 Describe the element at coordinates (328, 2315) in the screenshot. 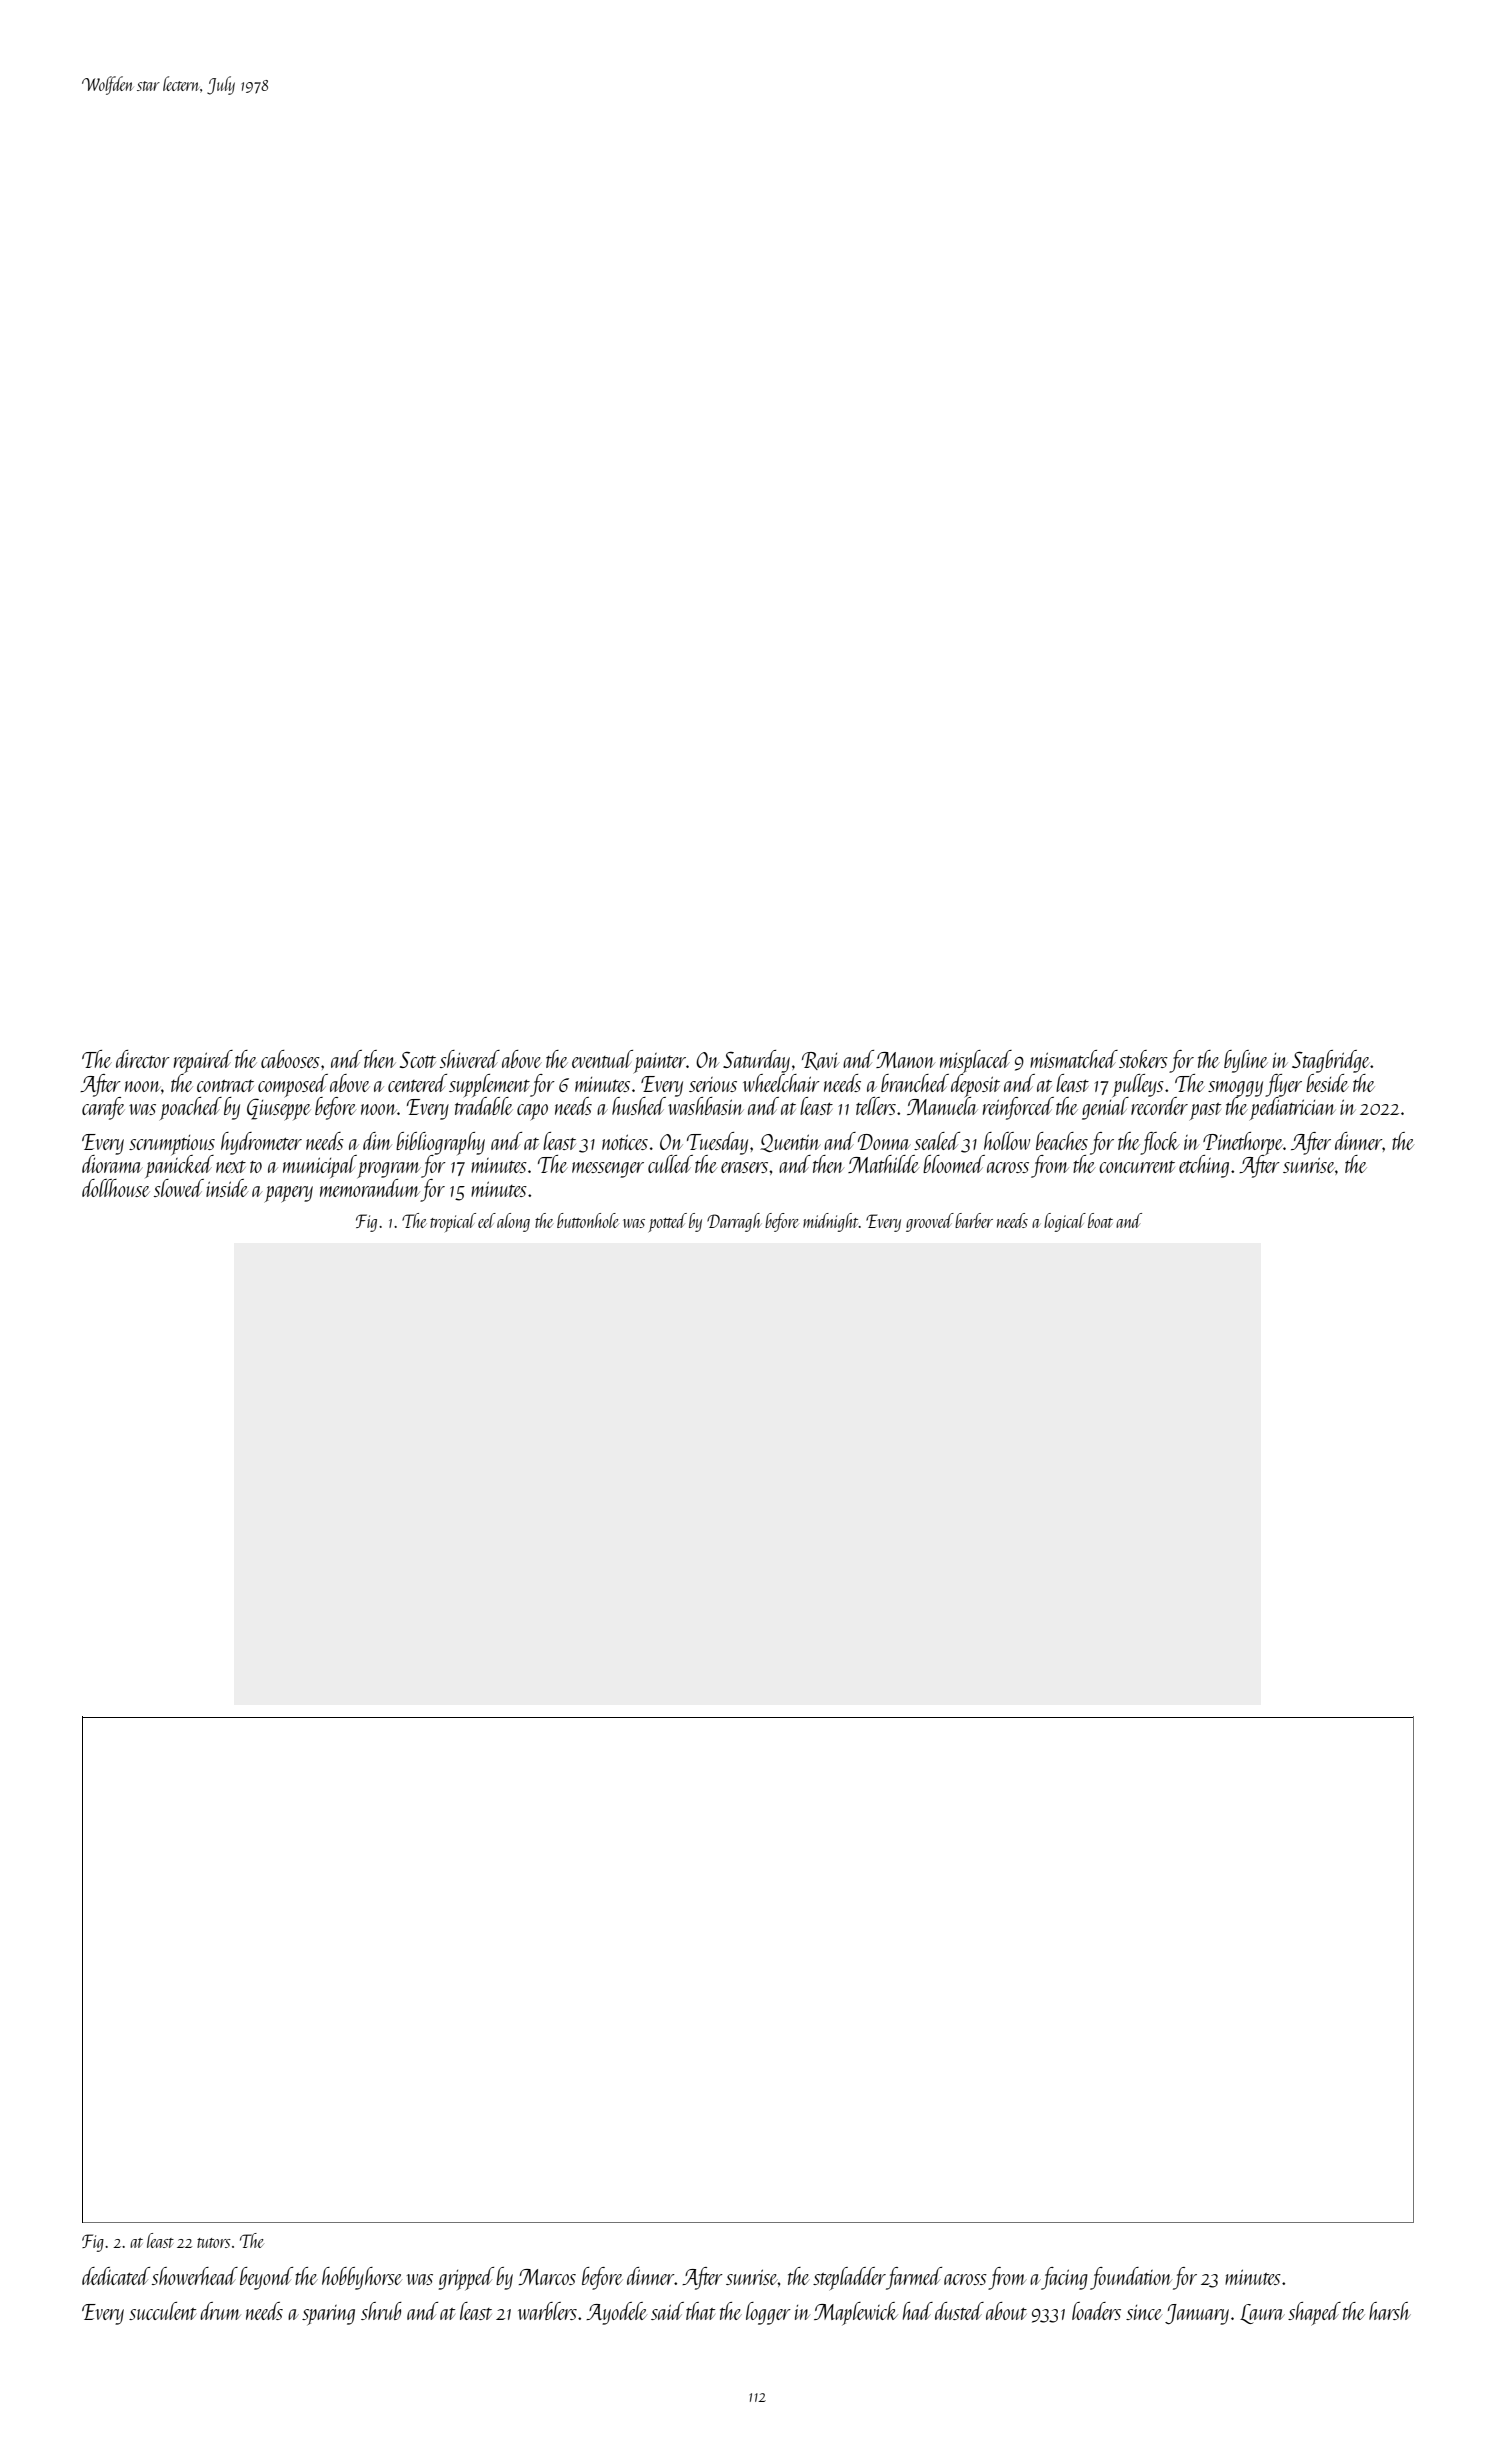

I see `sparing` at that location.
